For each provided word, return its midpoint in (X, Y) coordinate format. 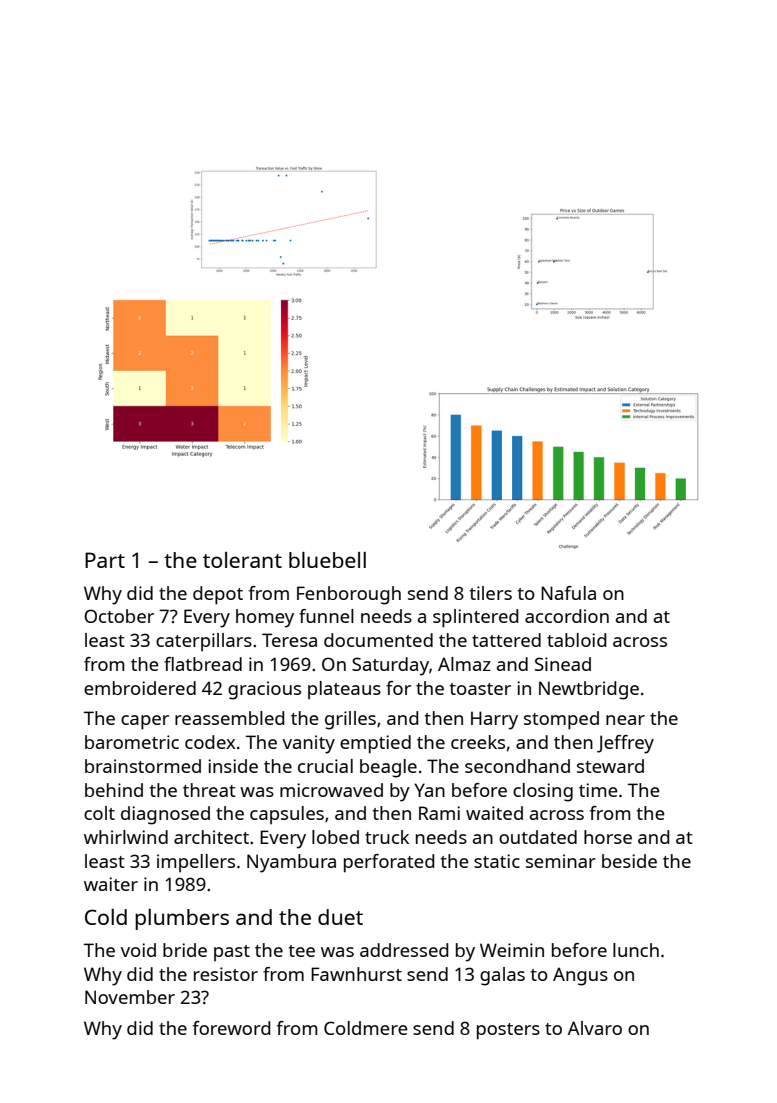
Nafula (568, 593)
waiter (111, 884)
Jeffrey (625, 744)
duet (340, 917)
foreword (231, 1028)
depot (218, 595)
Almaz (464, 664)
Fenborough (349, 595)
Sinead (563, 664)
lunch (636, 950)
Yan (429, 790)
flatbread (203, 664)
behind (114, 790)
